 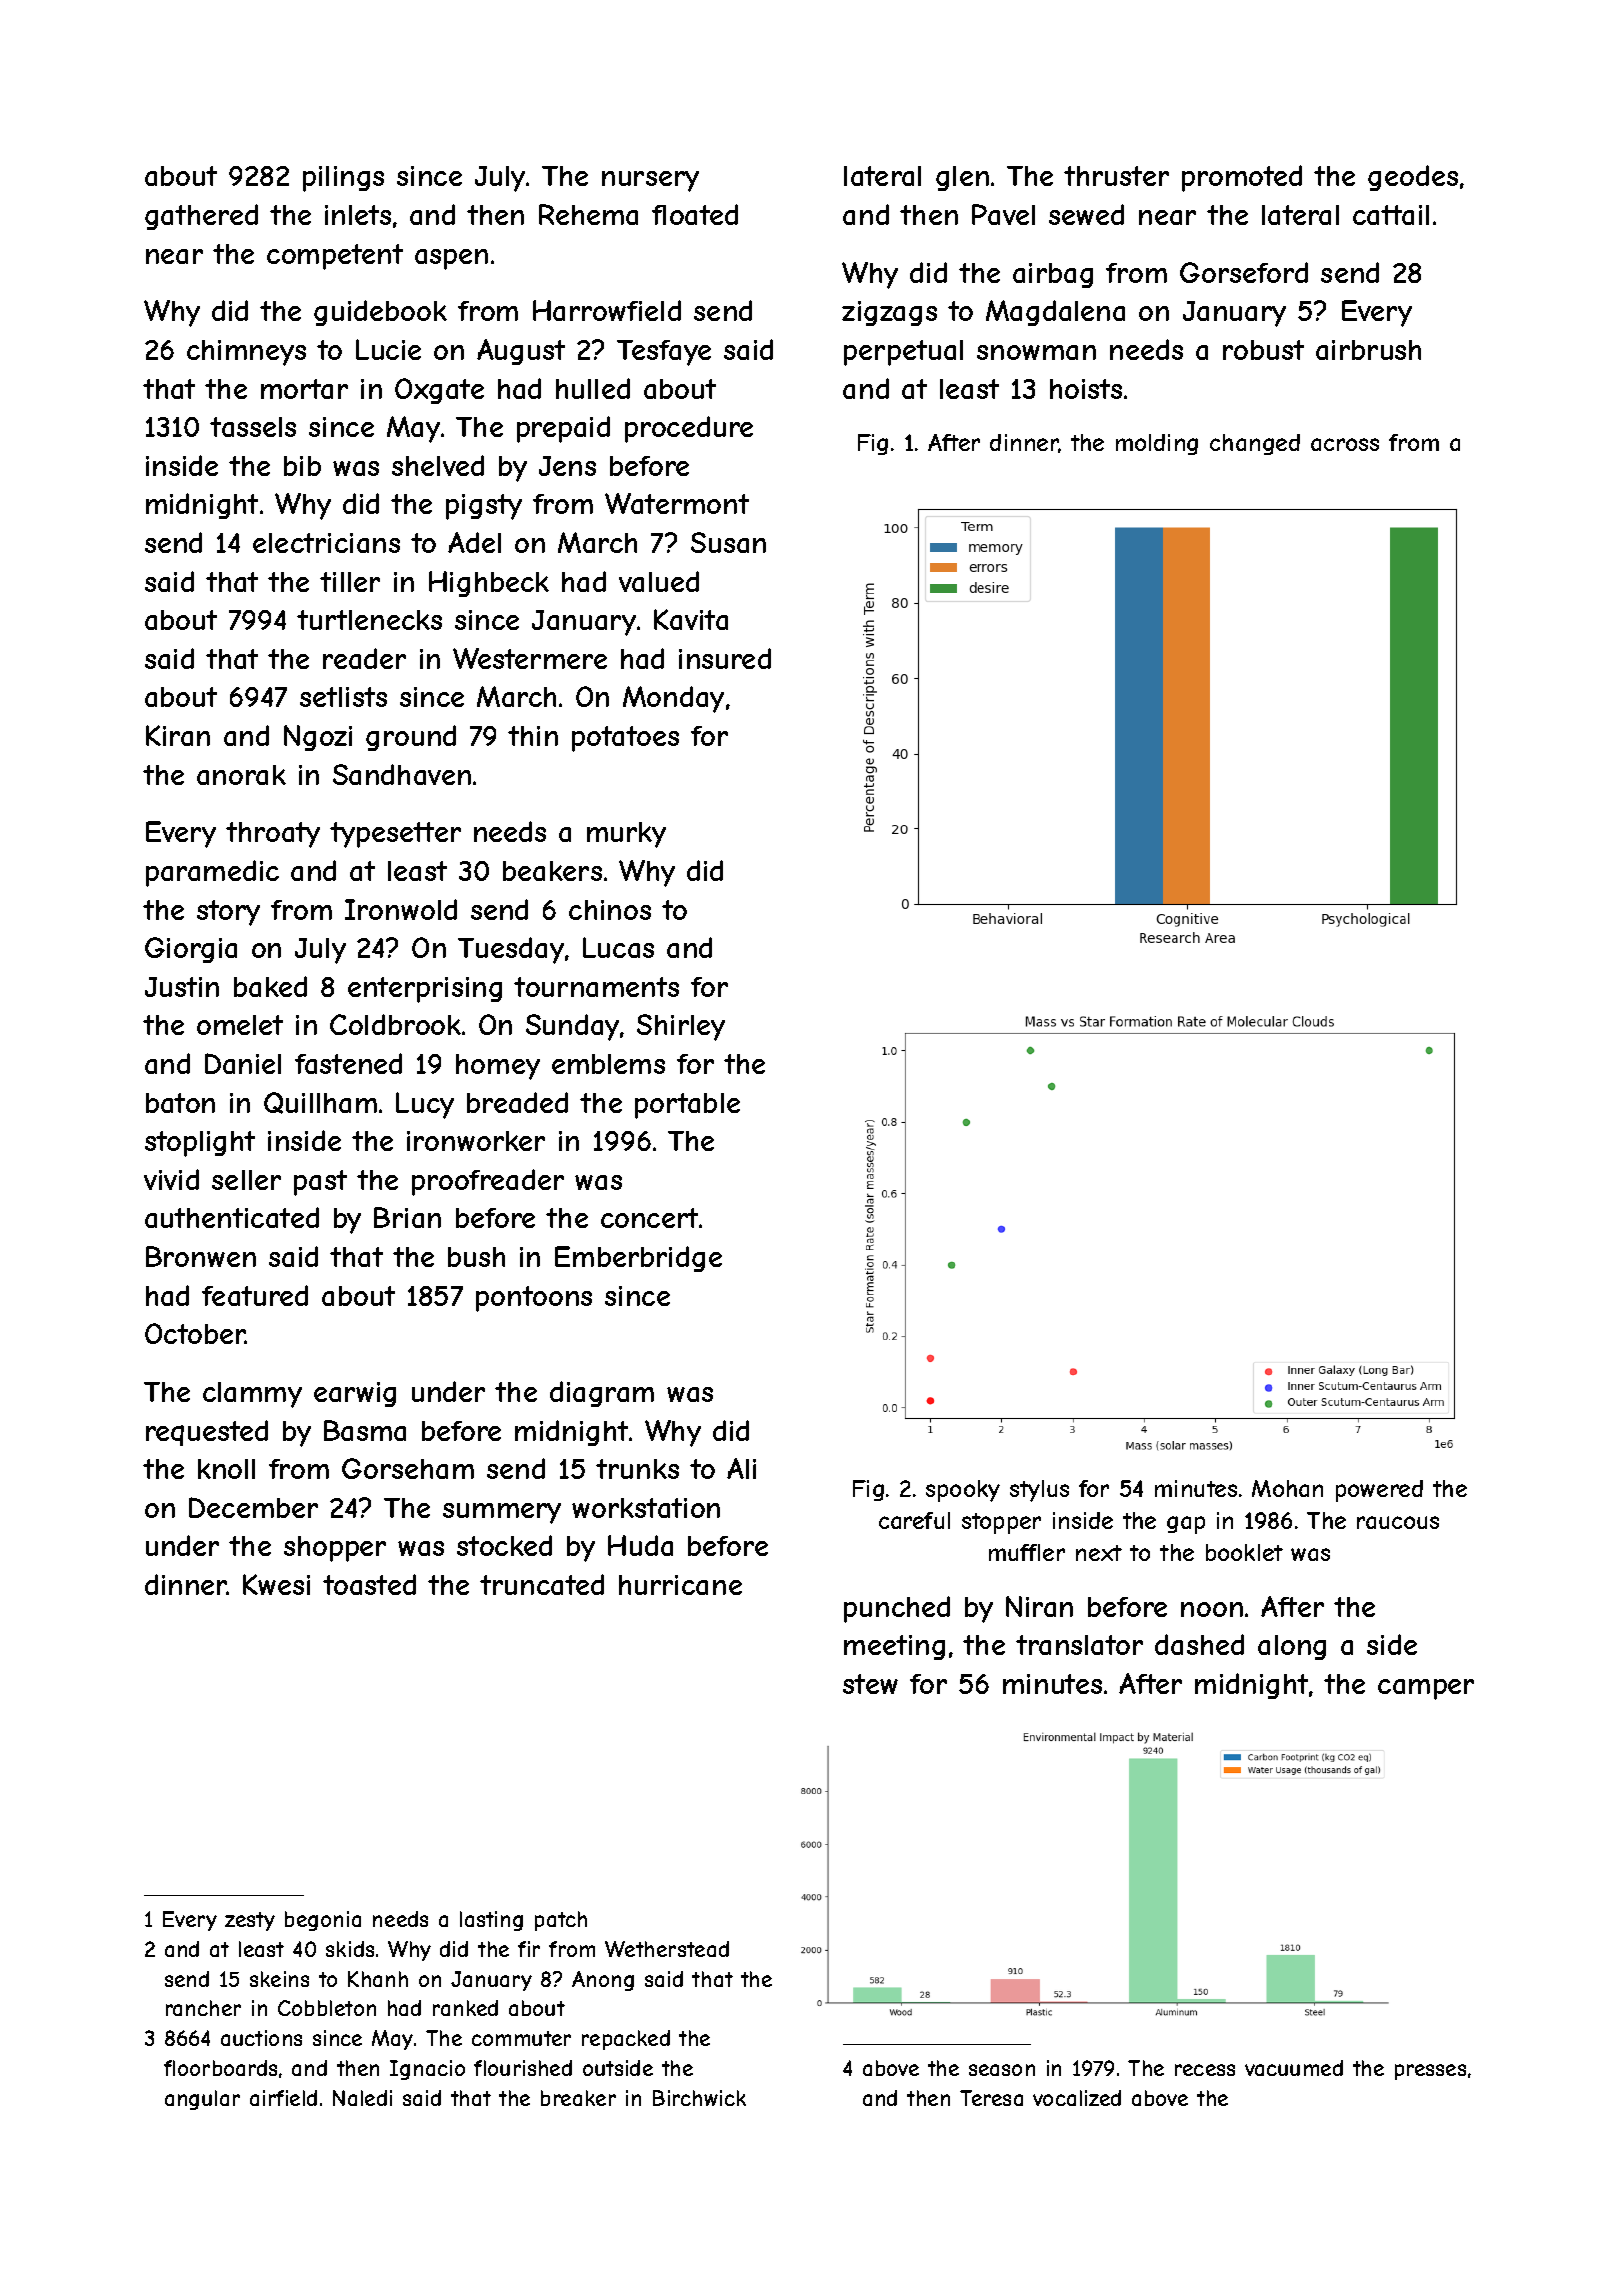 What do you see at coordinates (725, 658) in the screenshot?
I see `insured` at bounding box center [725, 658].
